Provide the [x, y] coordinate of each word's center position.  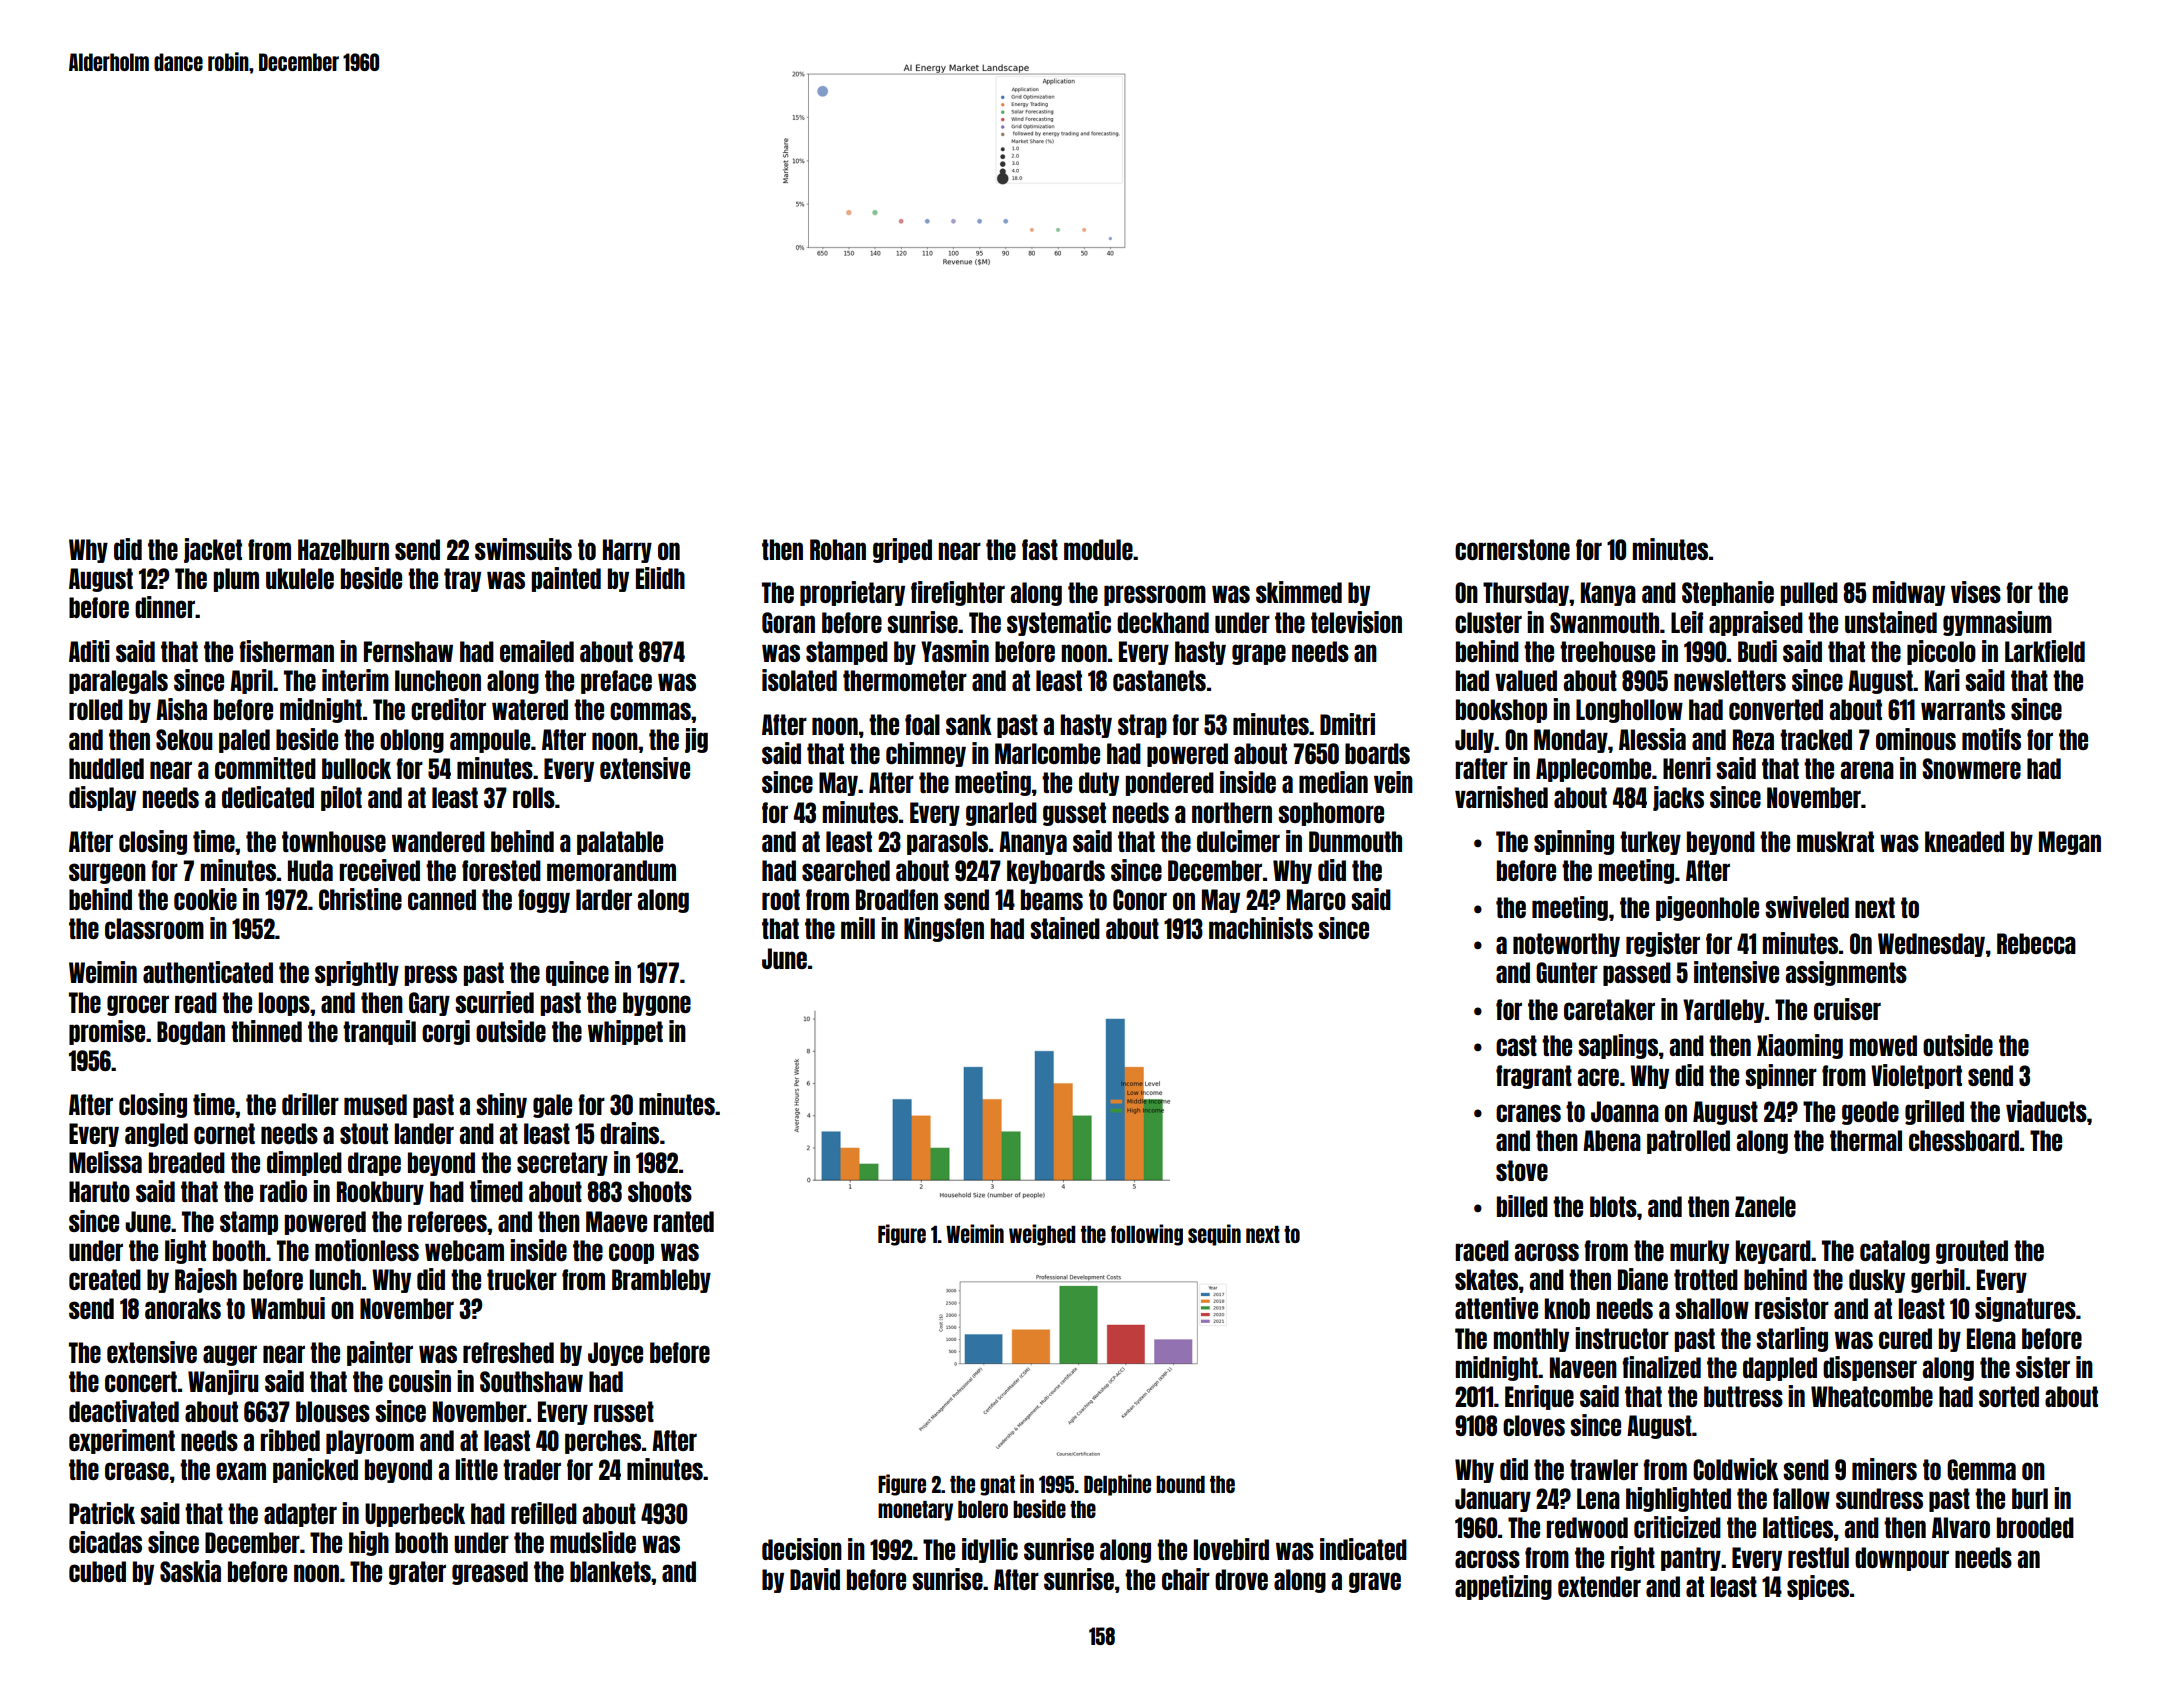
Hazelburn [343, 549]
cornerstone [1512, 549]
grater [417, 1573]
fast [1040, 549]
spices [1818, 1587]
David [815, 1579]
